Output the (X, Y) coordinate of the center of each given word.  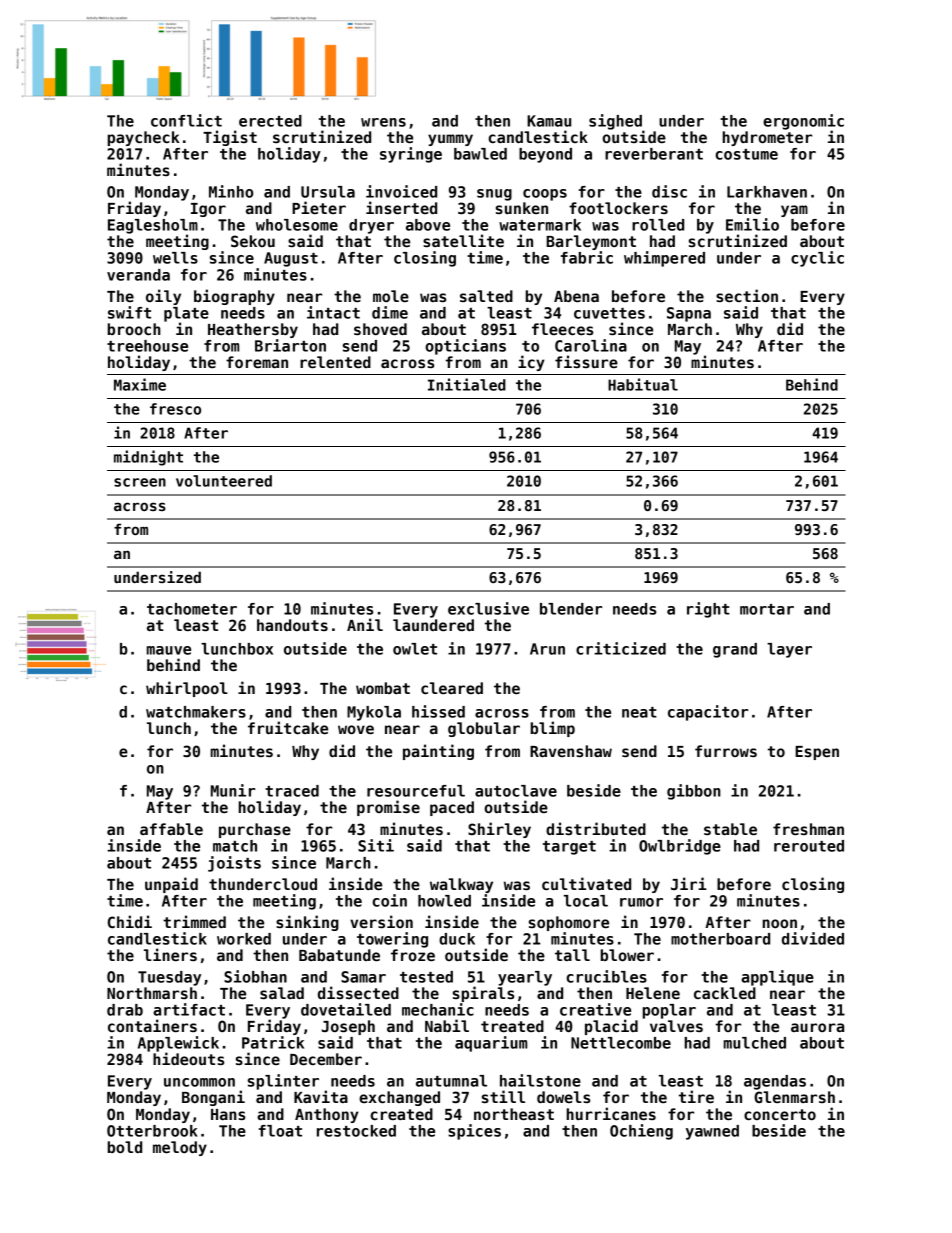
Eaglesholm (153, 226)
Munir (233, 790)
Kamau (549, 121)
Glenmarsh (794, 1097)
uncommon (199, 1082)
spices (474, 1132)
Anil (365, 624)
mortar (767, 609)
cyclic (817, 259)
